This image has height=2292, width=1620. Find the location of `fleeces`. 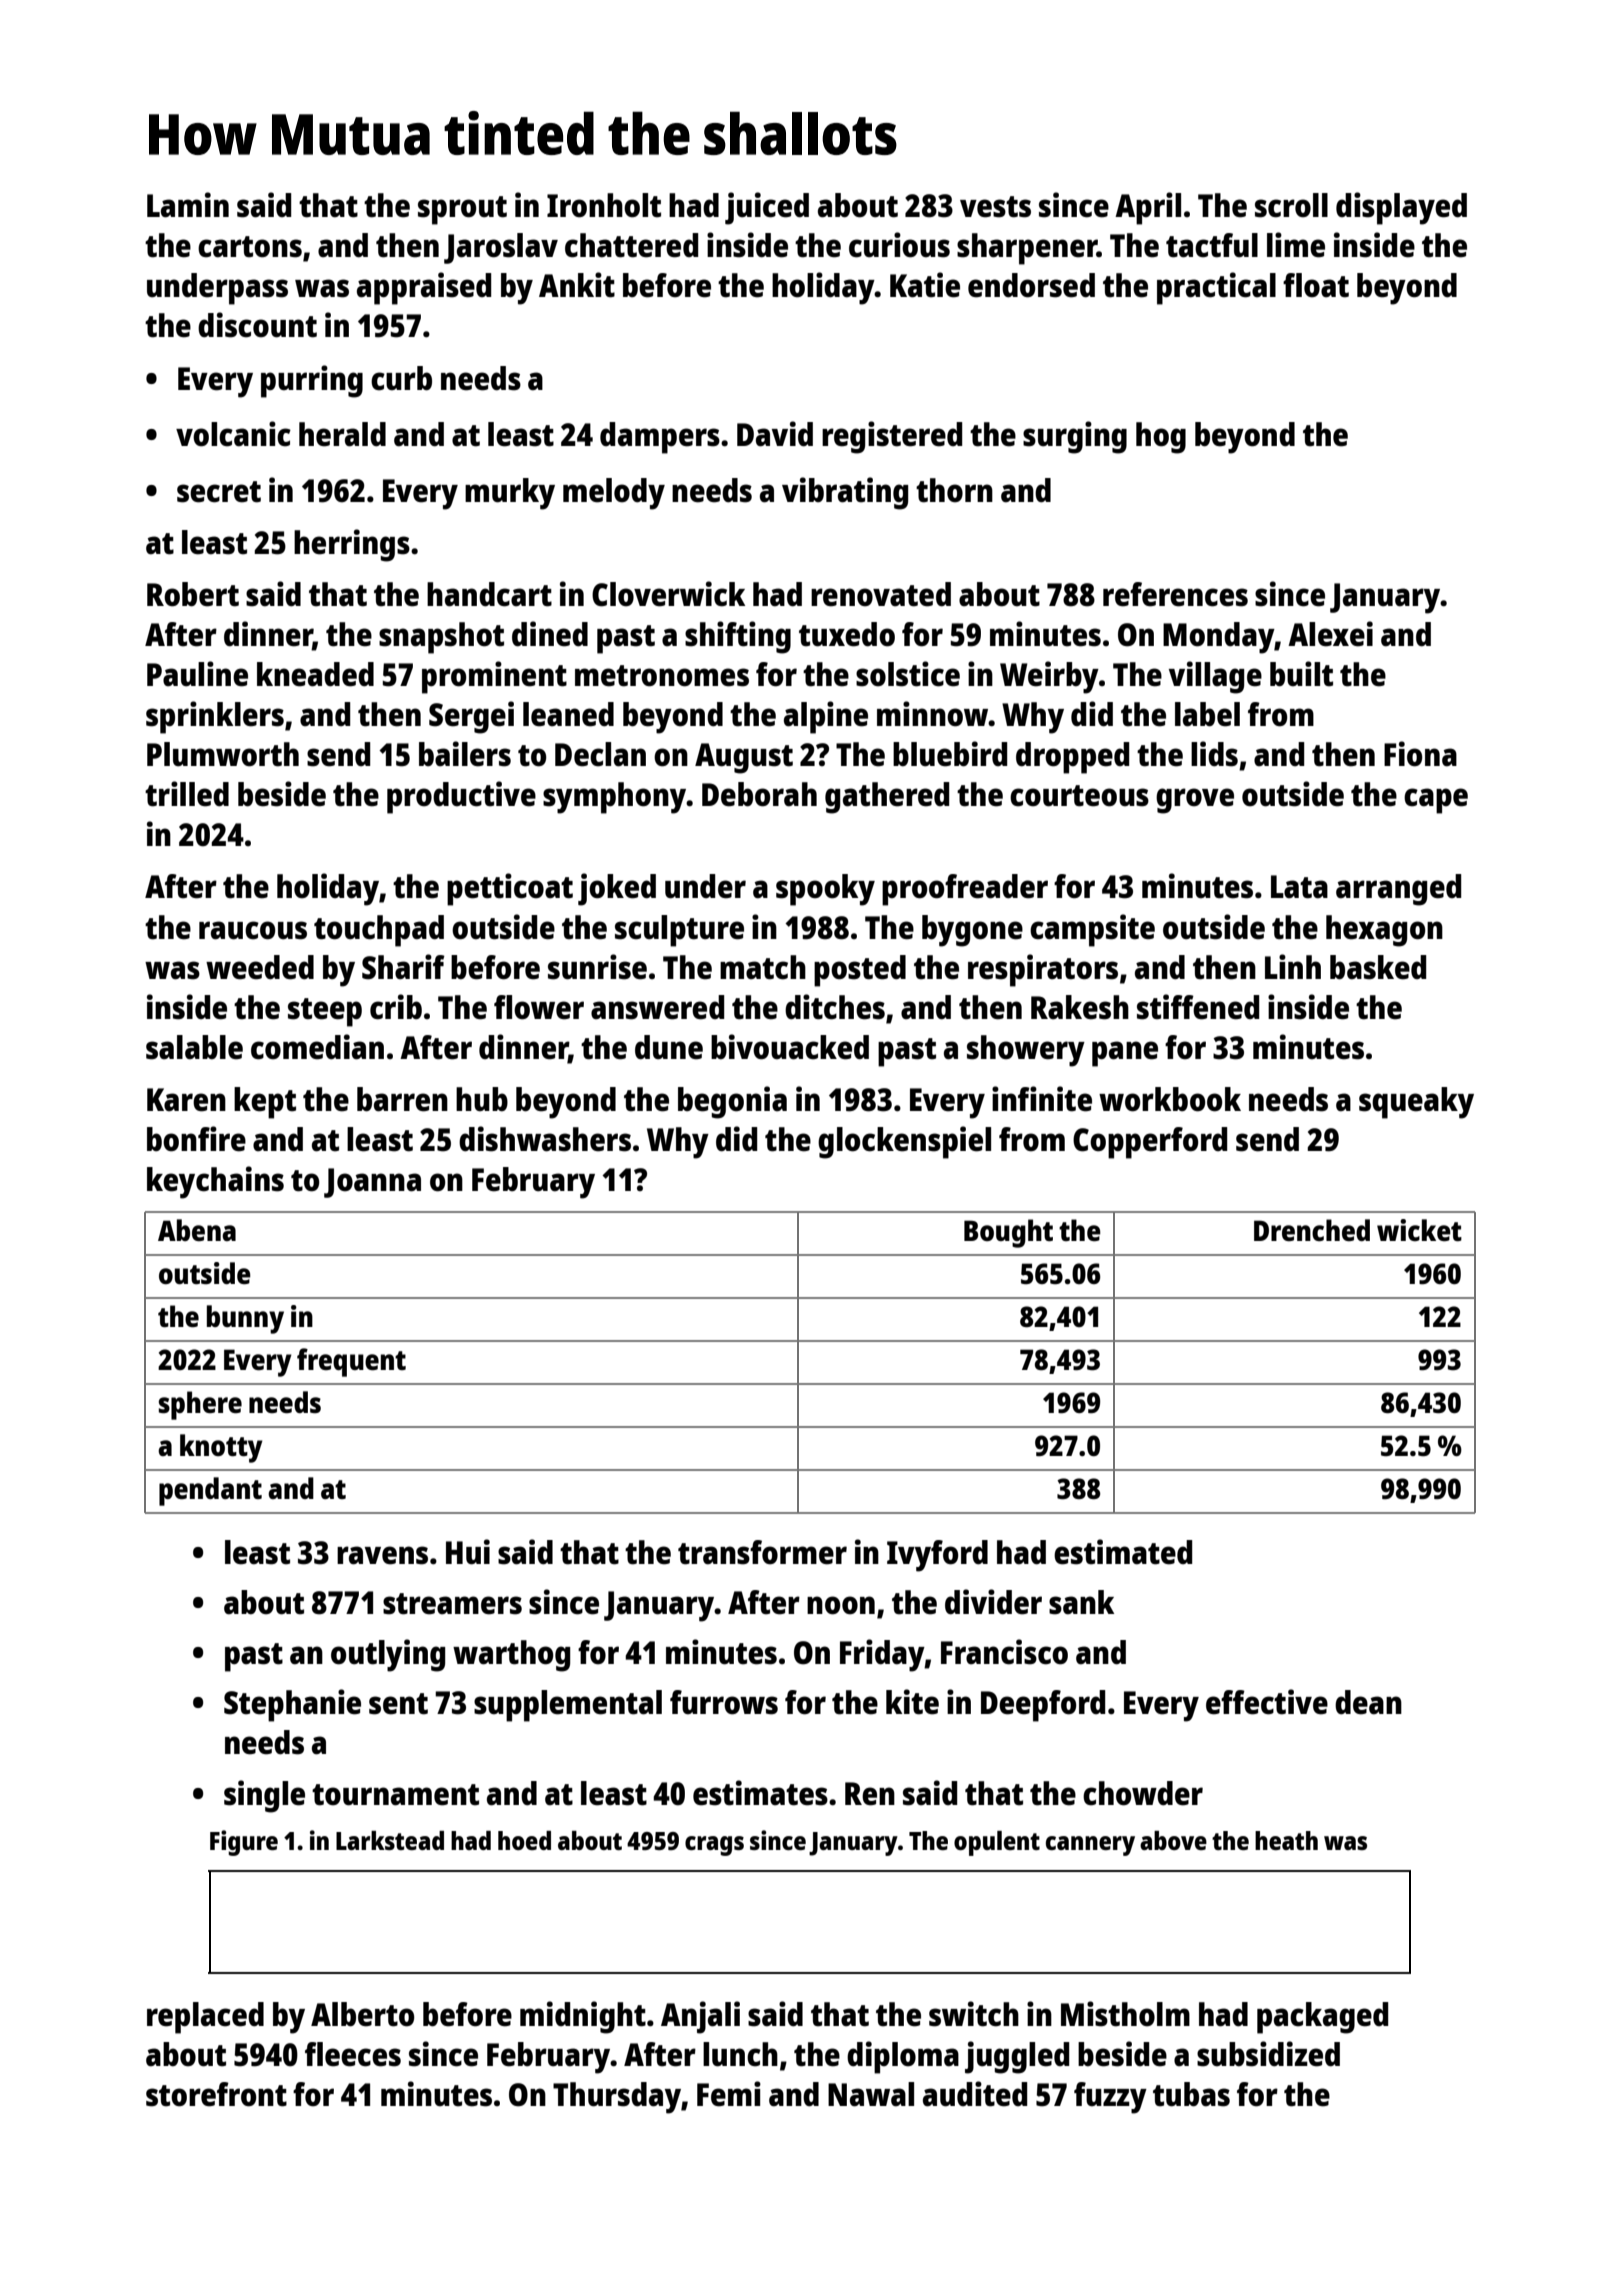

fleeces is located at coordinates (353, 2054).
